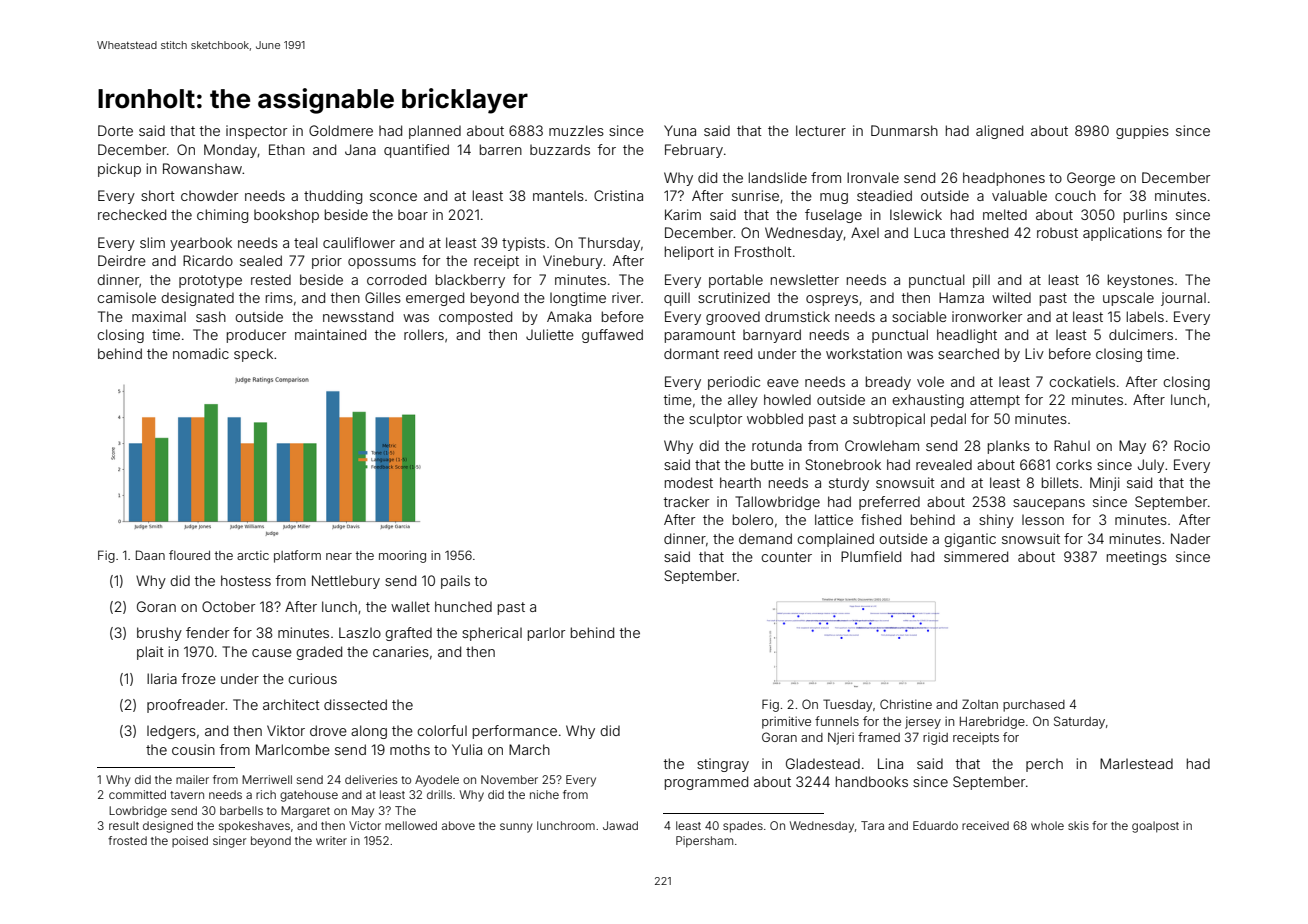 Image resolution: width=1308 pixels, height=924 pixels. Describe the element at coordinates (821, 130) in the image. I see `lecturer` at that location.
